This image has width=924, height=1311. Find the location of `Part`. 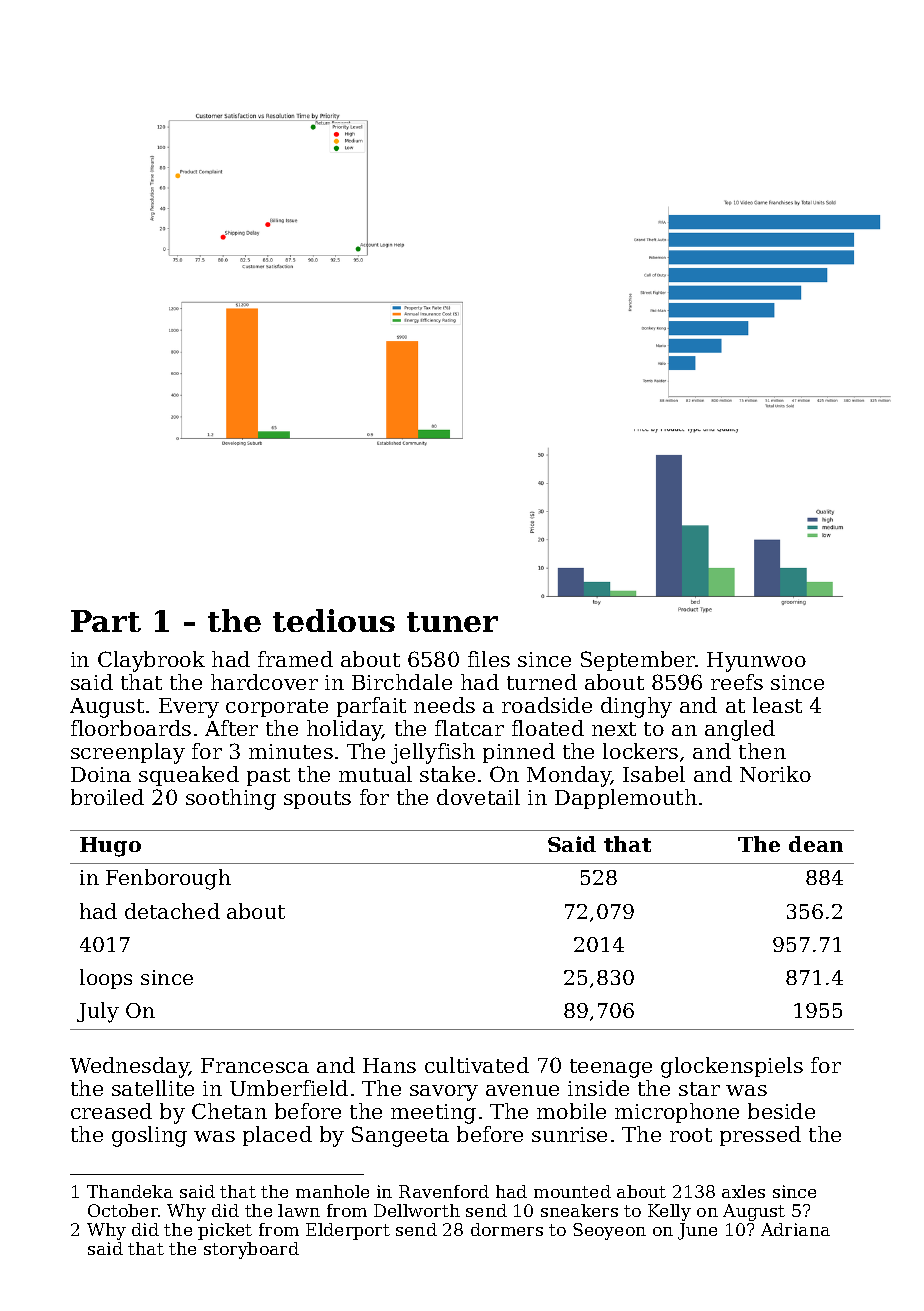

Part is located at coordinates (106, 621).
